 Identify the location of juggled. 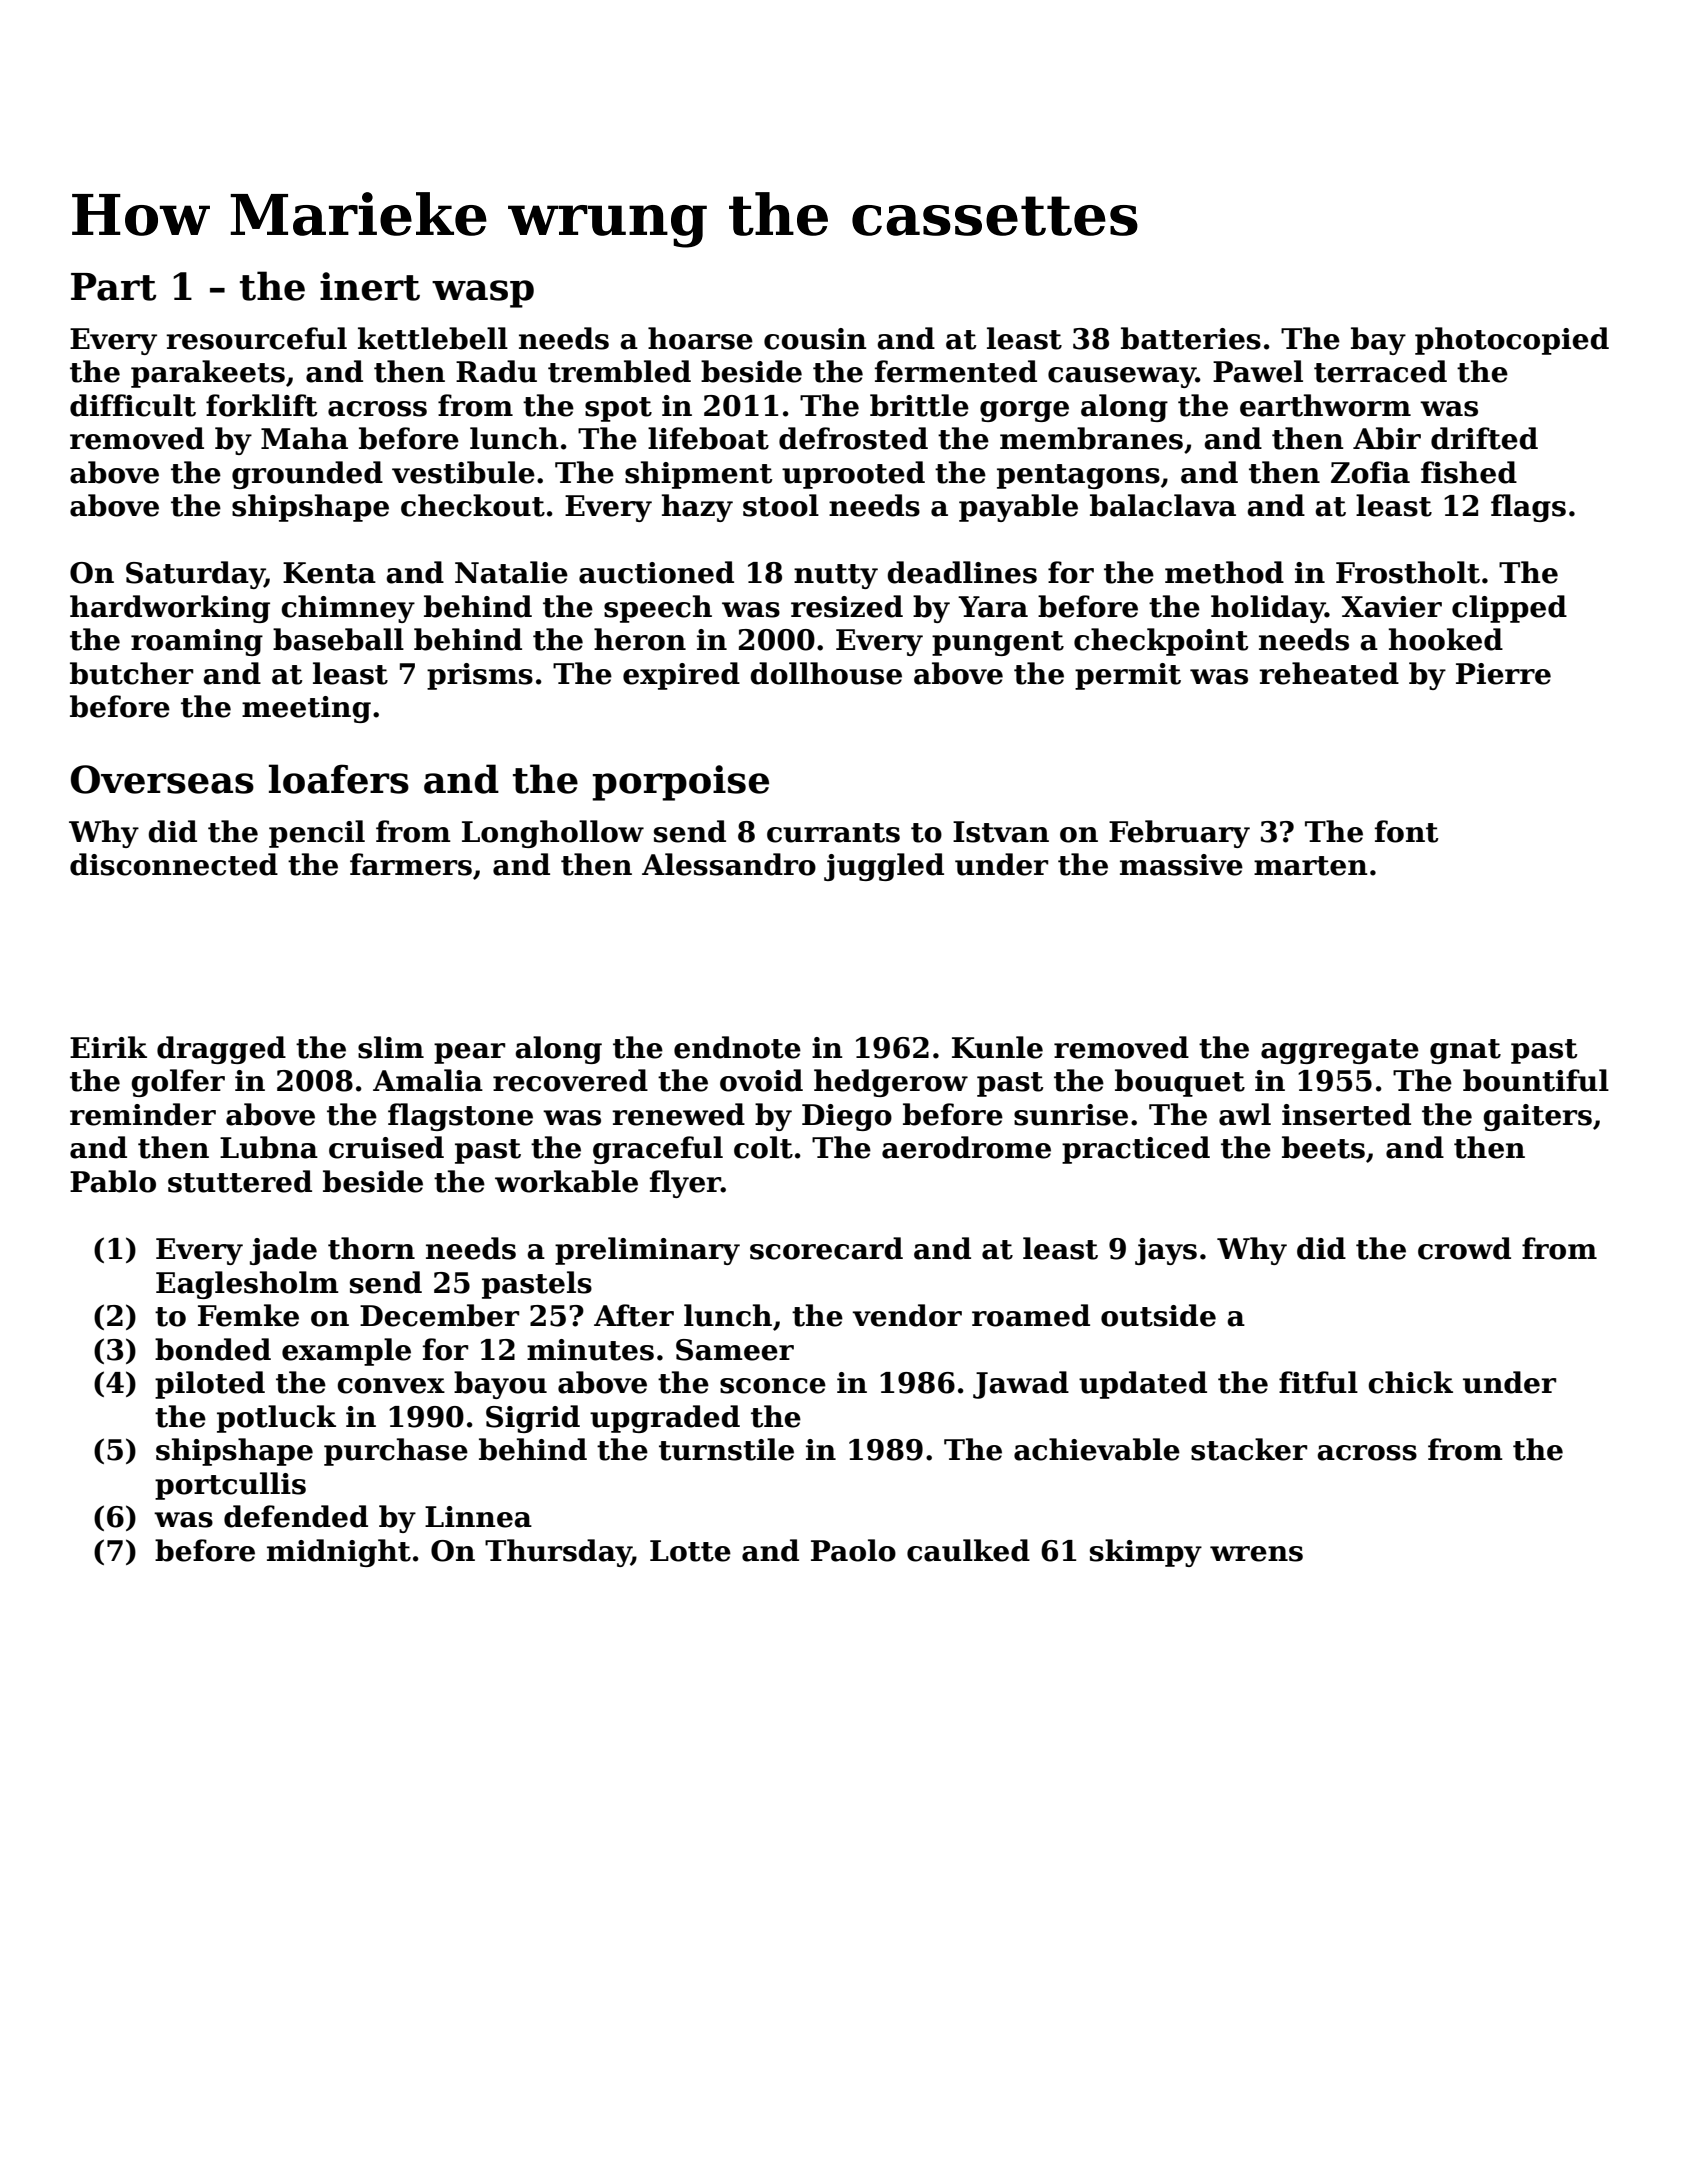
(884, 867).
